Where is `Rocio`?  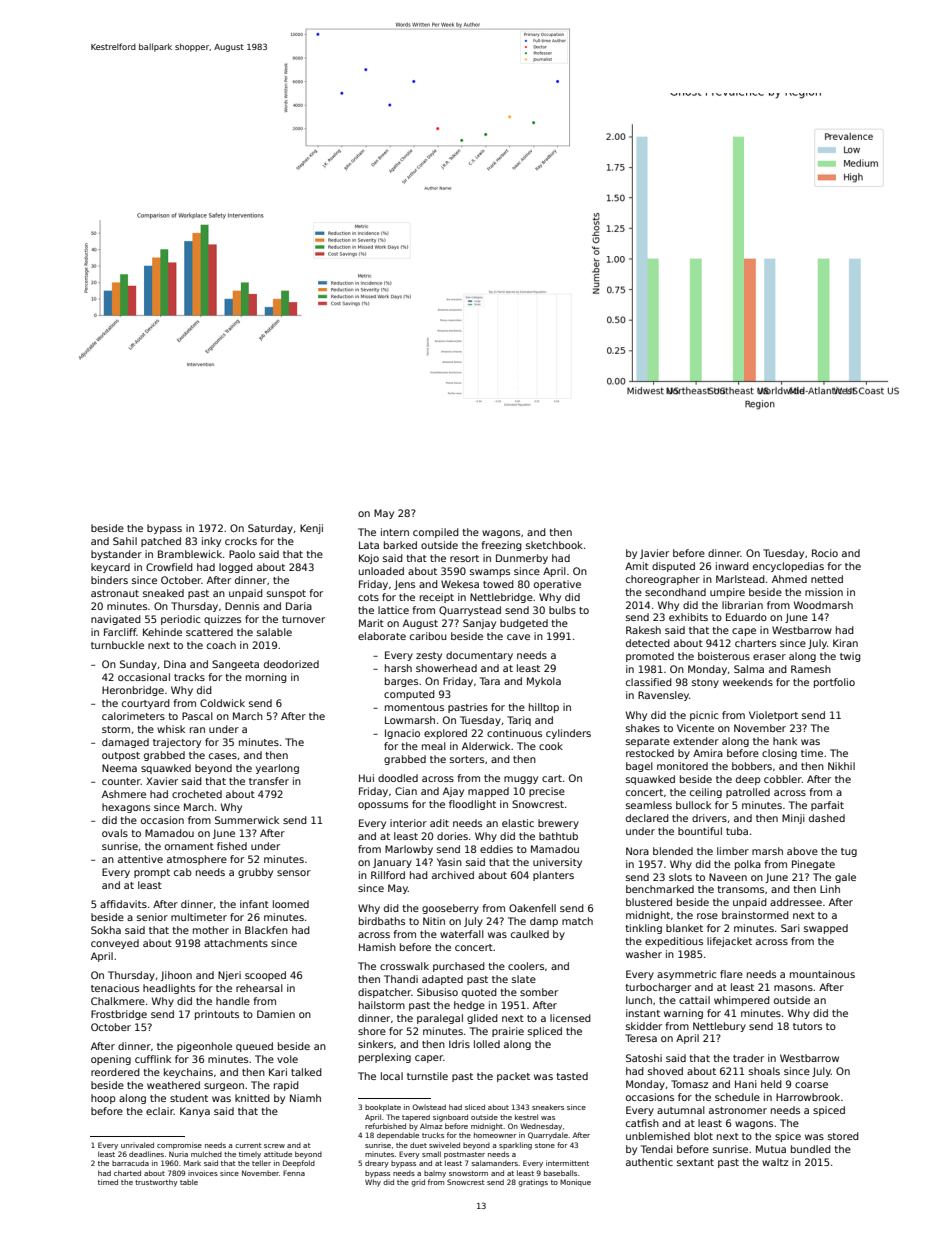
Rocio is located at coordinates (825, 553).
